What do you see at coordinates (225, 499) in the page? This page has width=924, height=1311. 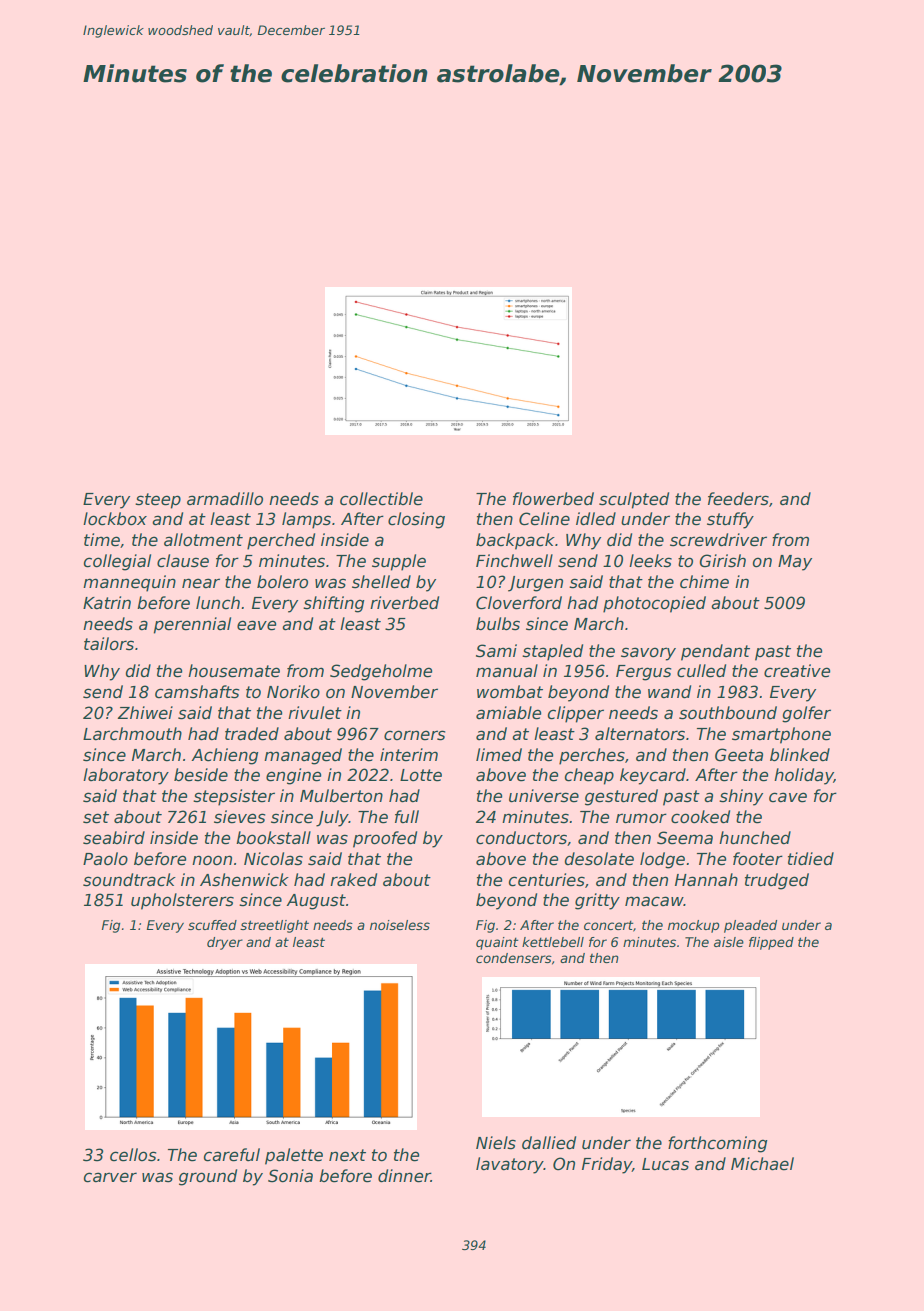 I see `armadillo` at bounding box center [225, 499].
